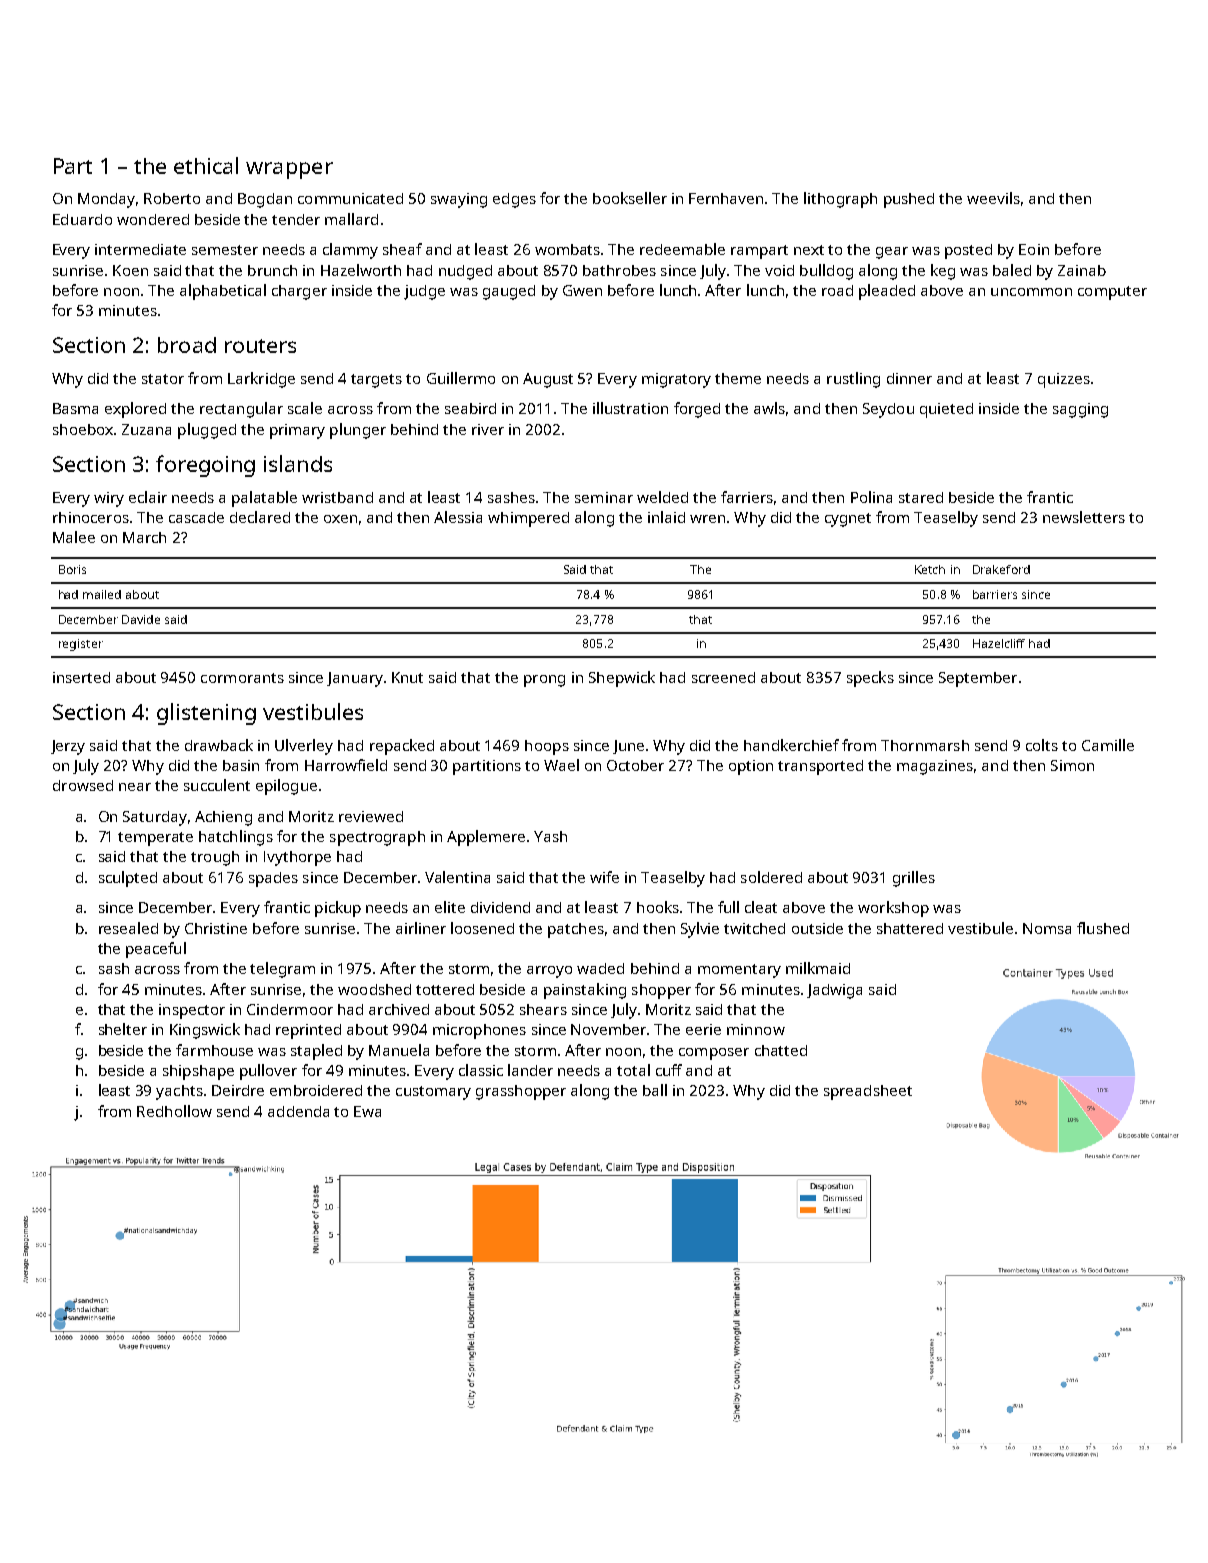 The width and height of the document is (1208, 1563). Describe the element at coordinates (1112, 293) in the document. I see `computer` at that location.
